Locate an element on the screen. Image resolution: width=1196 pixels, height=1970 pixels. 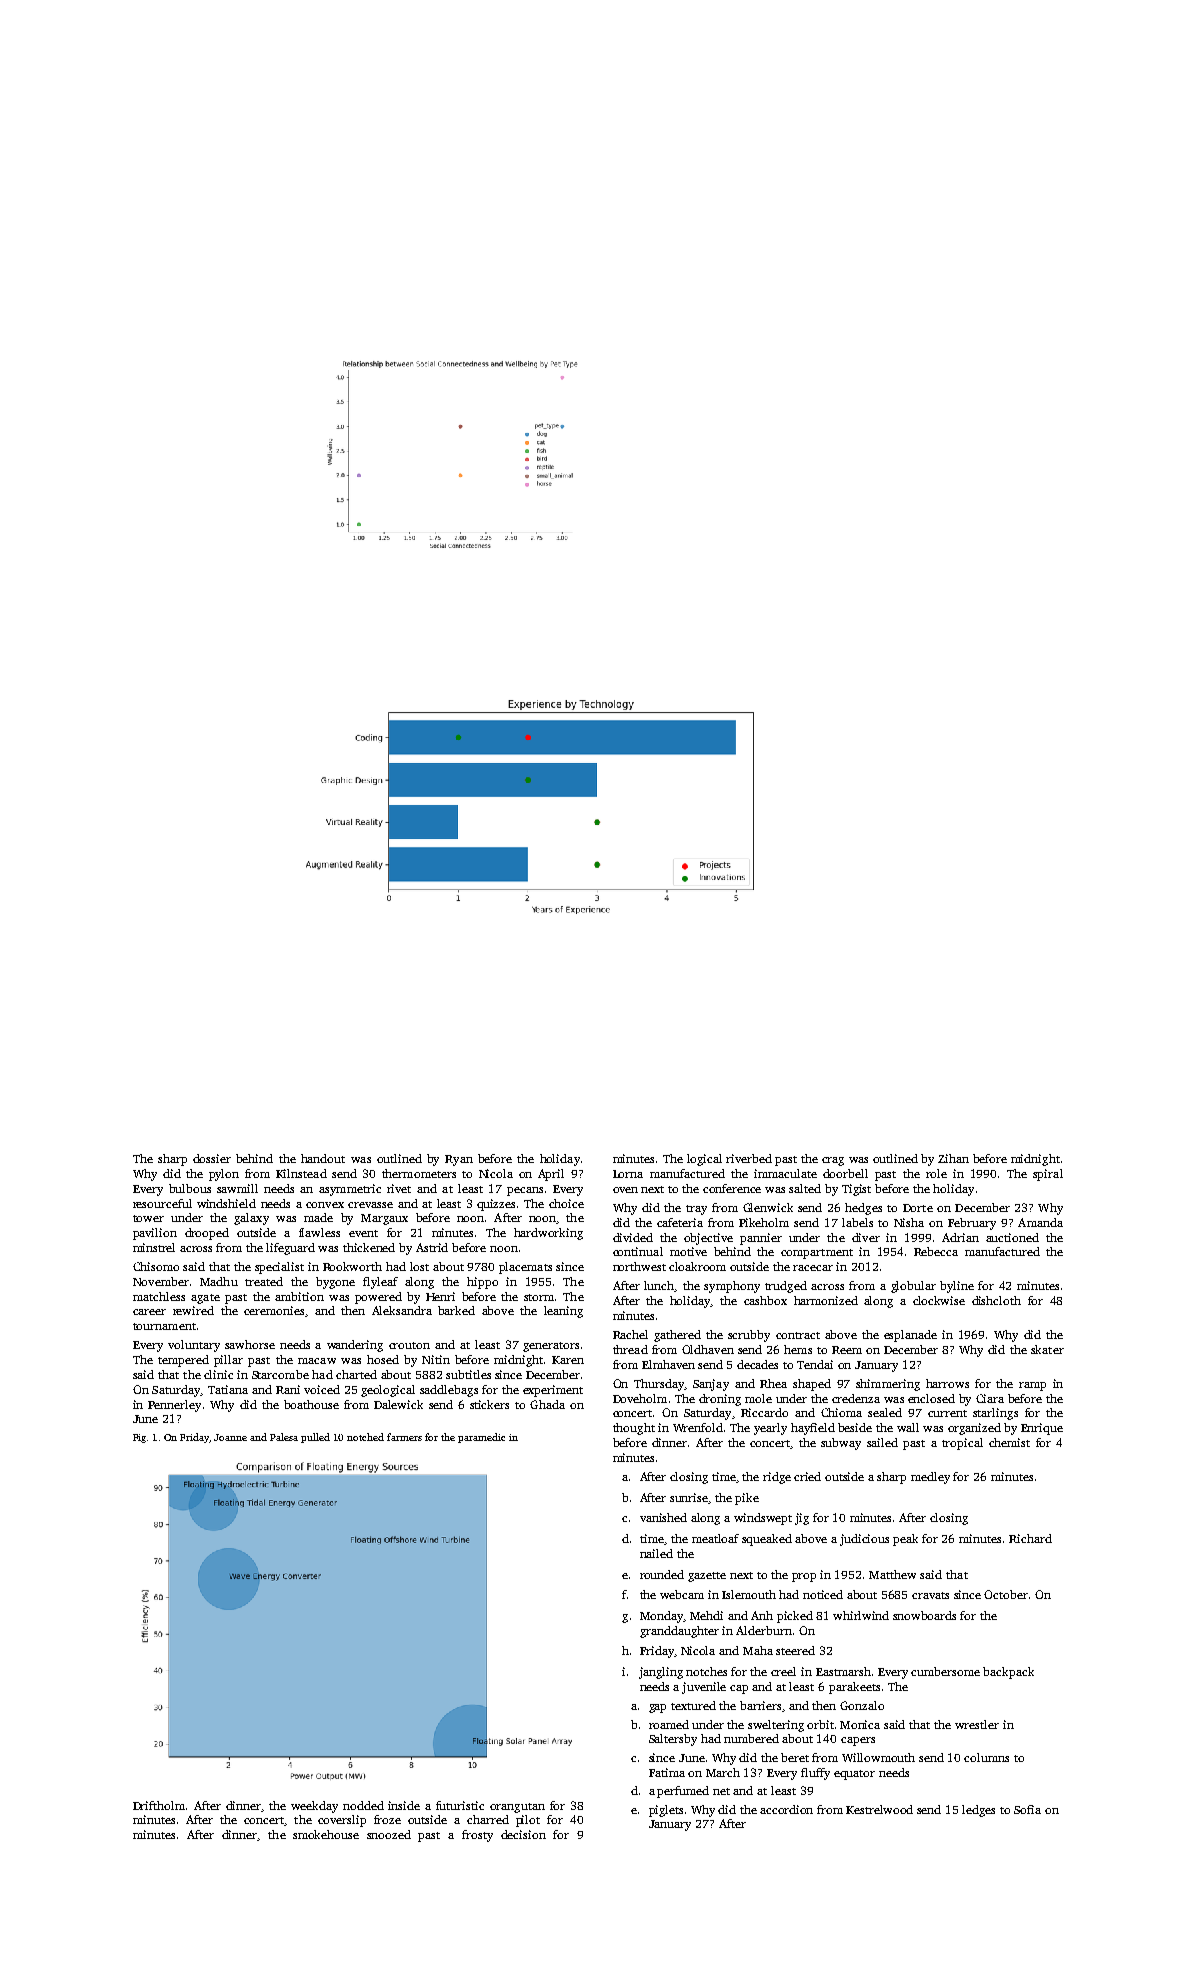
dishcloth is located at coordinates (996, 1300).
